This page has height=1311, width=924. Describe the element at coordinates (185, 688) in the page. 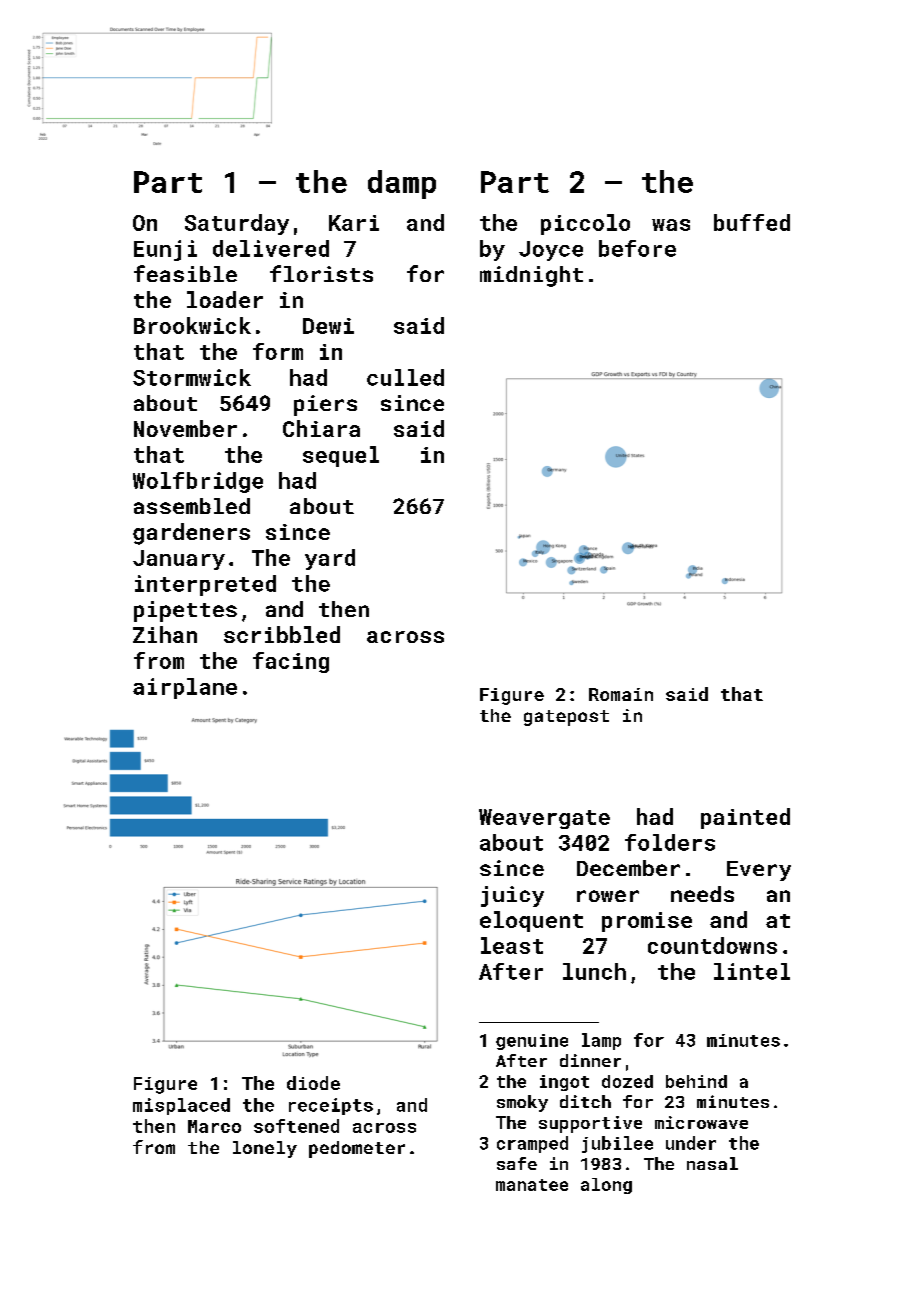

I see `airplane` at that location.
